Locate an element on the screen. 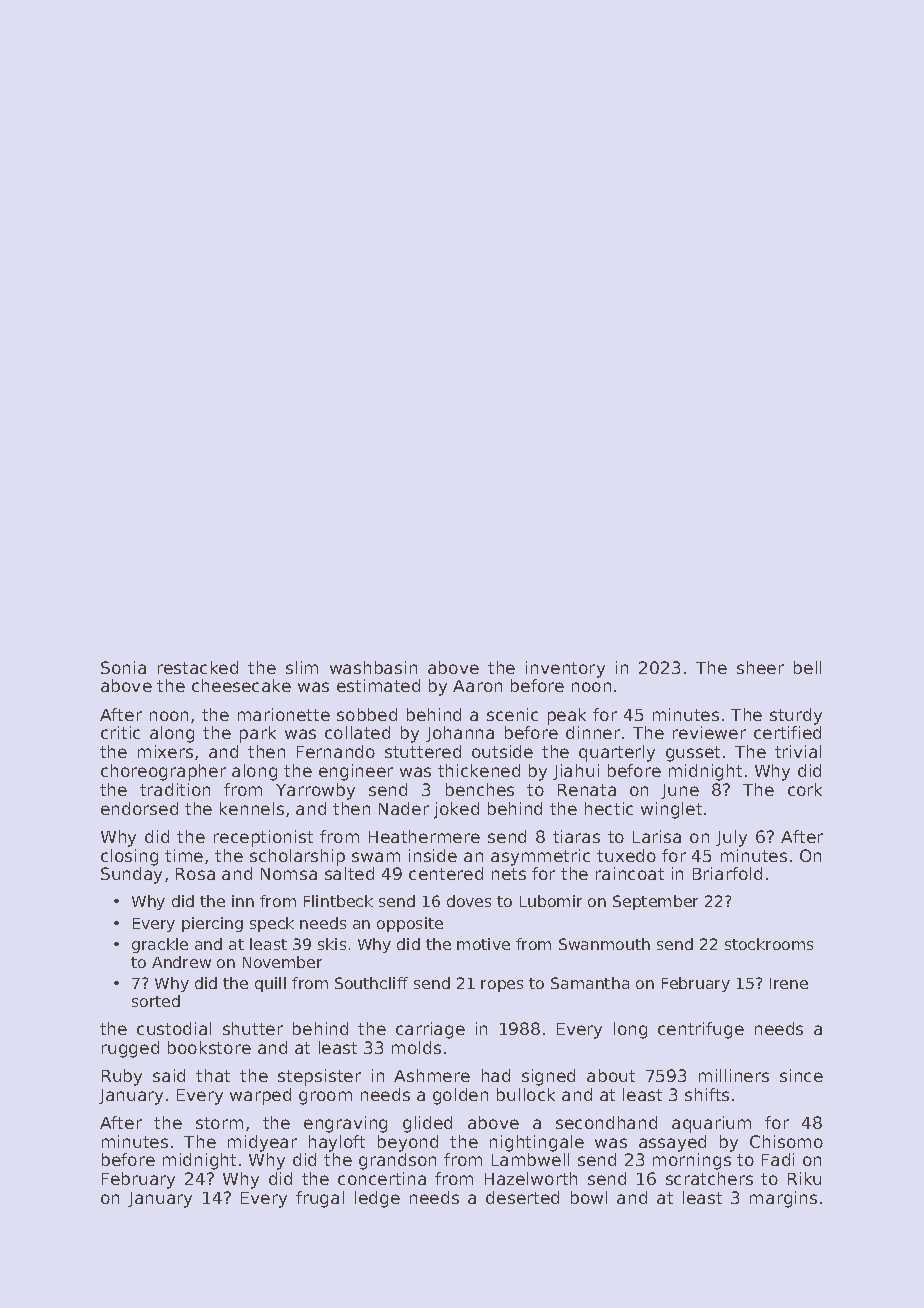 The width and height of the screenshot is (924, 1308). deserted is located at coordinates (522, 1197).
